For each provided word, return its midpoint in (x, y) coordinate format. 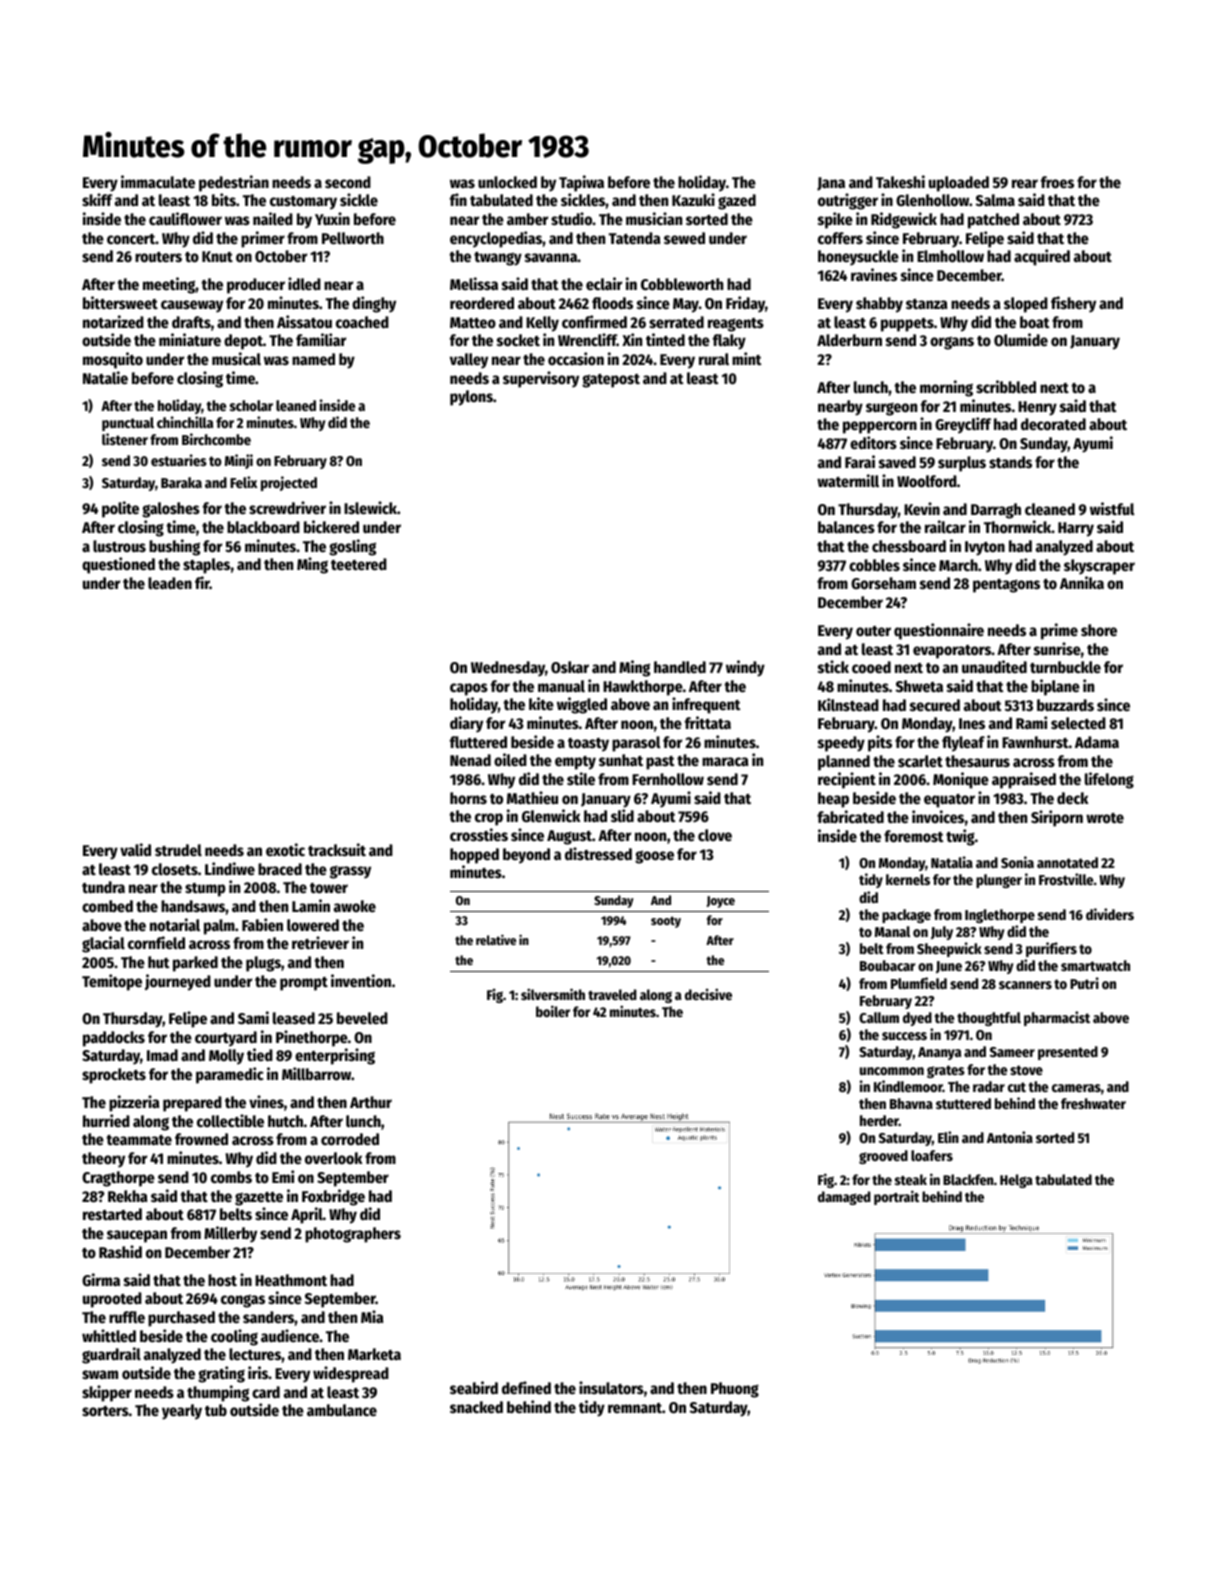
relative (496, 939)
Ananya (939, 1053)
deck (1072, 798)
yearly (182, 1412)
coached (362, 322)
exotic (285, 850)
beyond (526, 856)
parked (195, 964)
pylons (471, 398)
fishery (1073, 304)
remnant (635, 1408)
